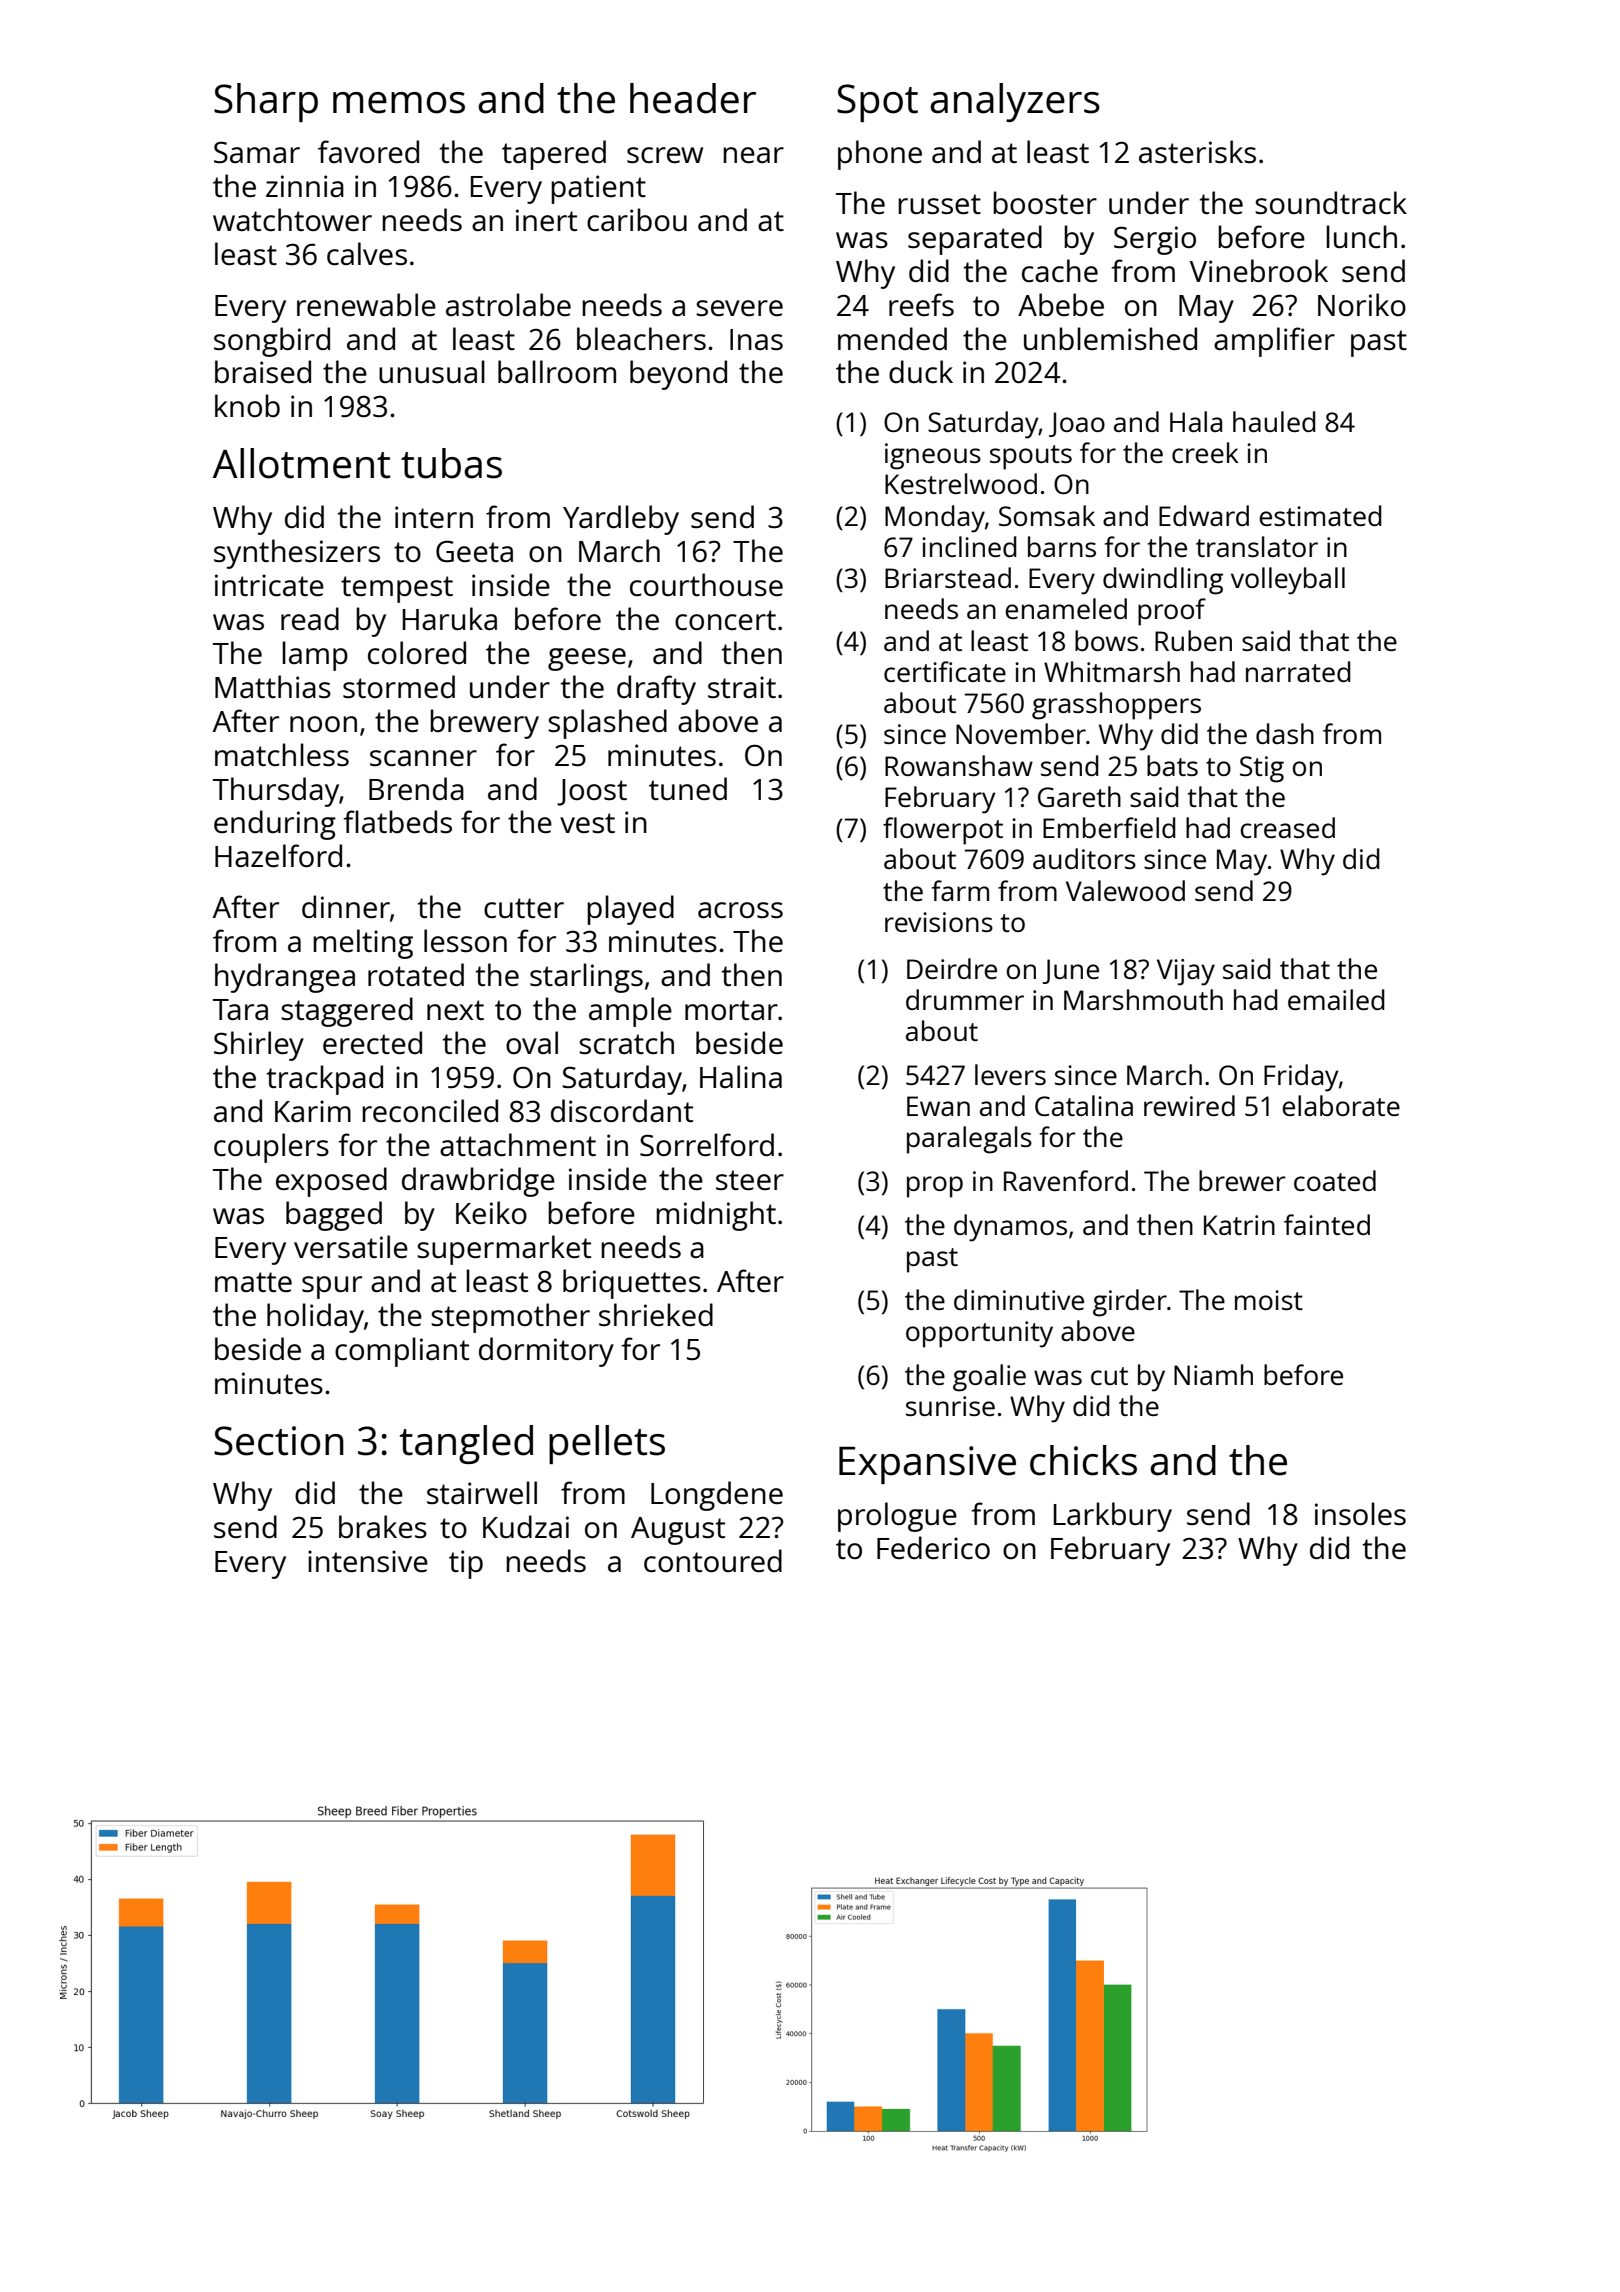  Describe the element at coordinates (272, 342) in the page. I see `songbird` at that location.
